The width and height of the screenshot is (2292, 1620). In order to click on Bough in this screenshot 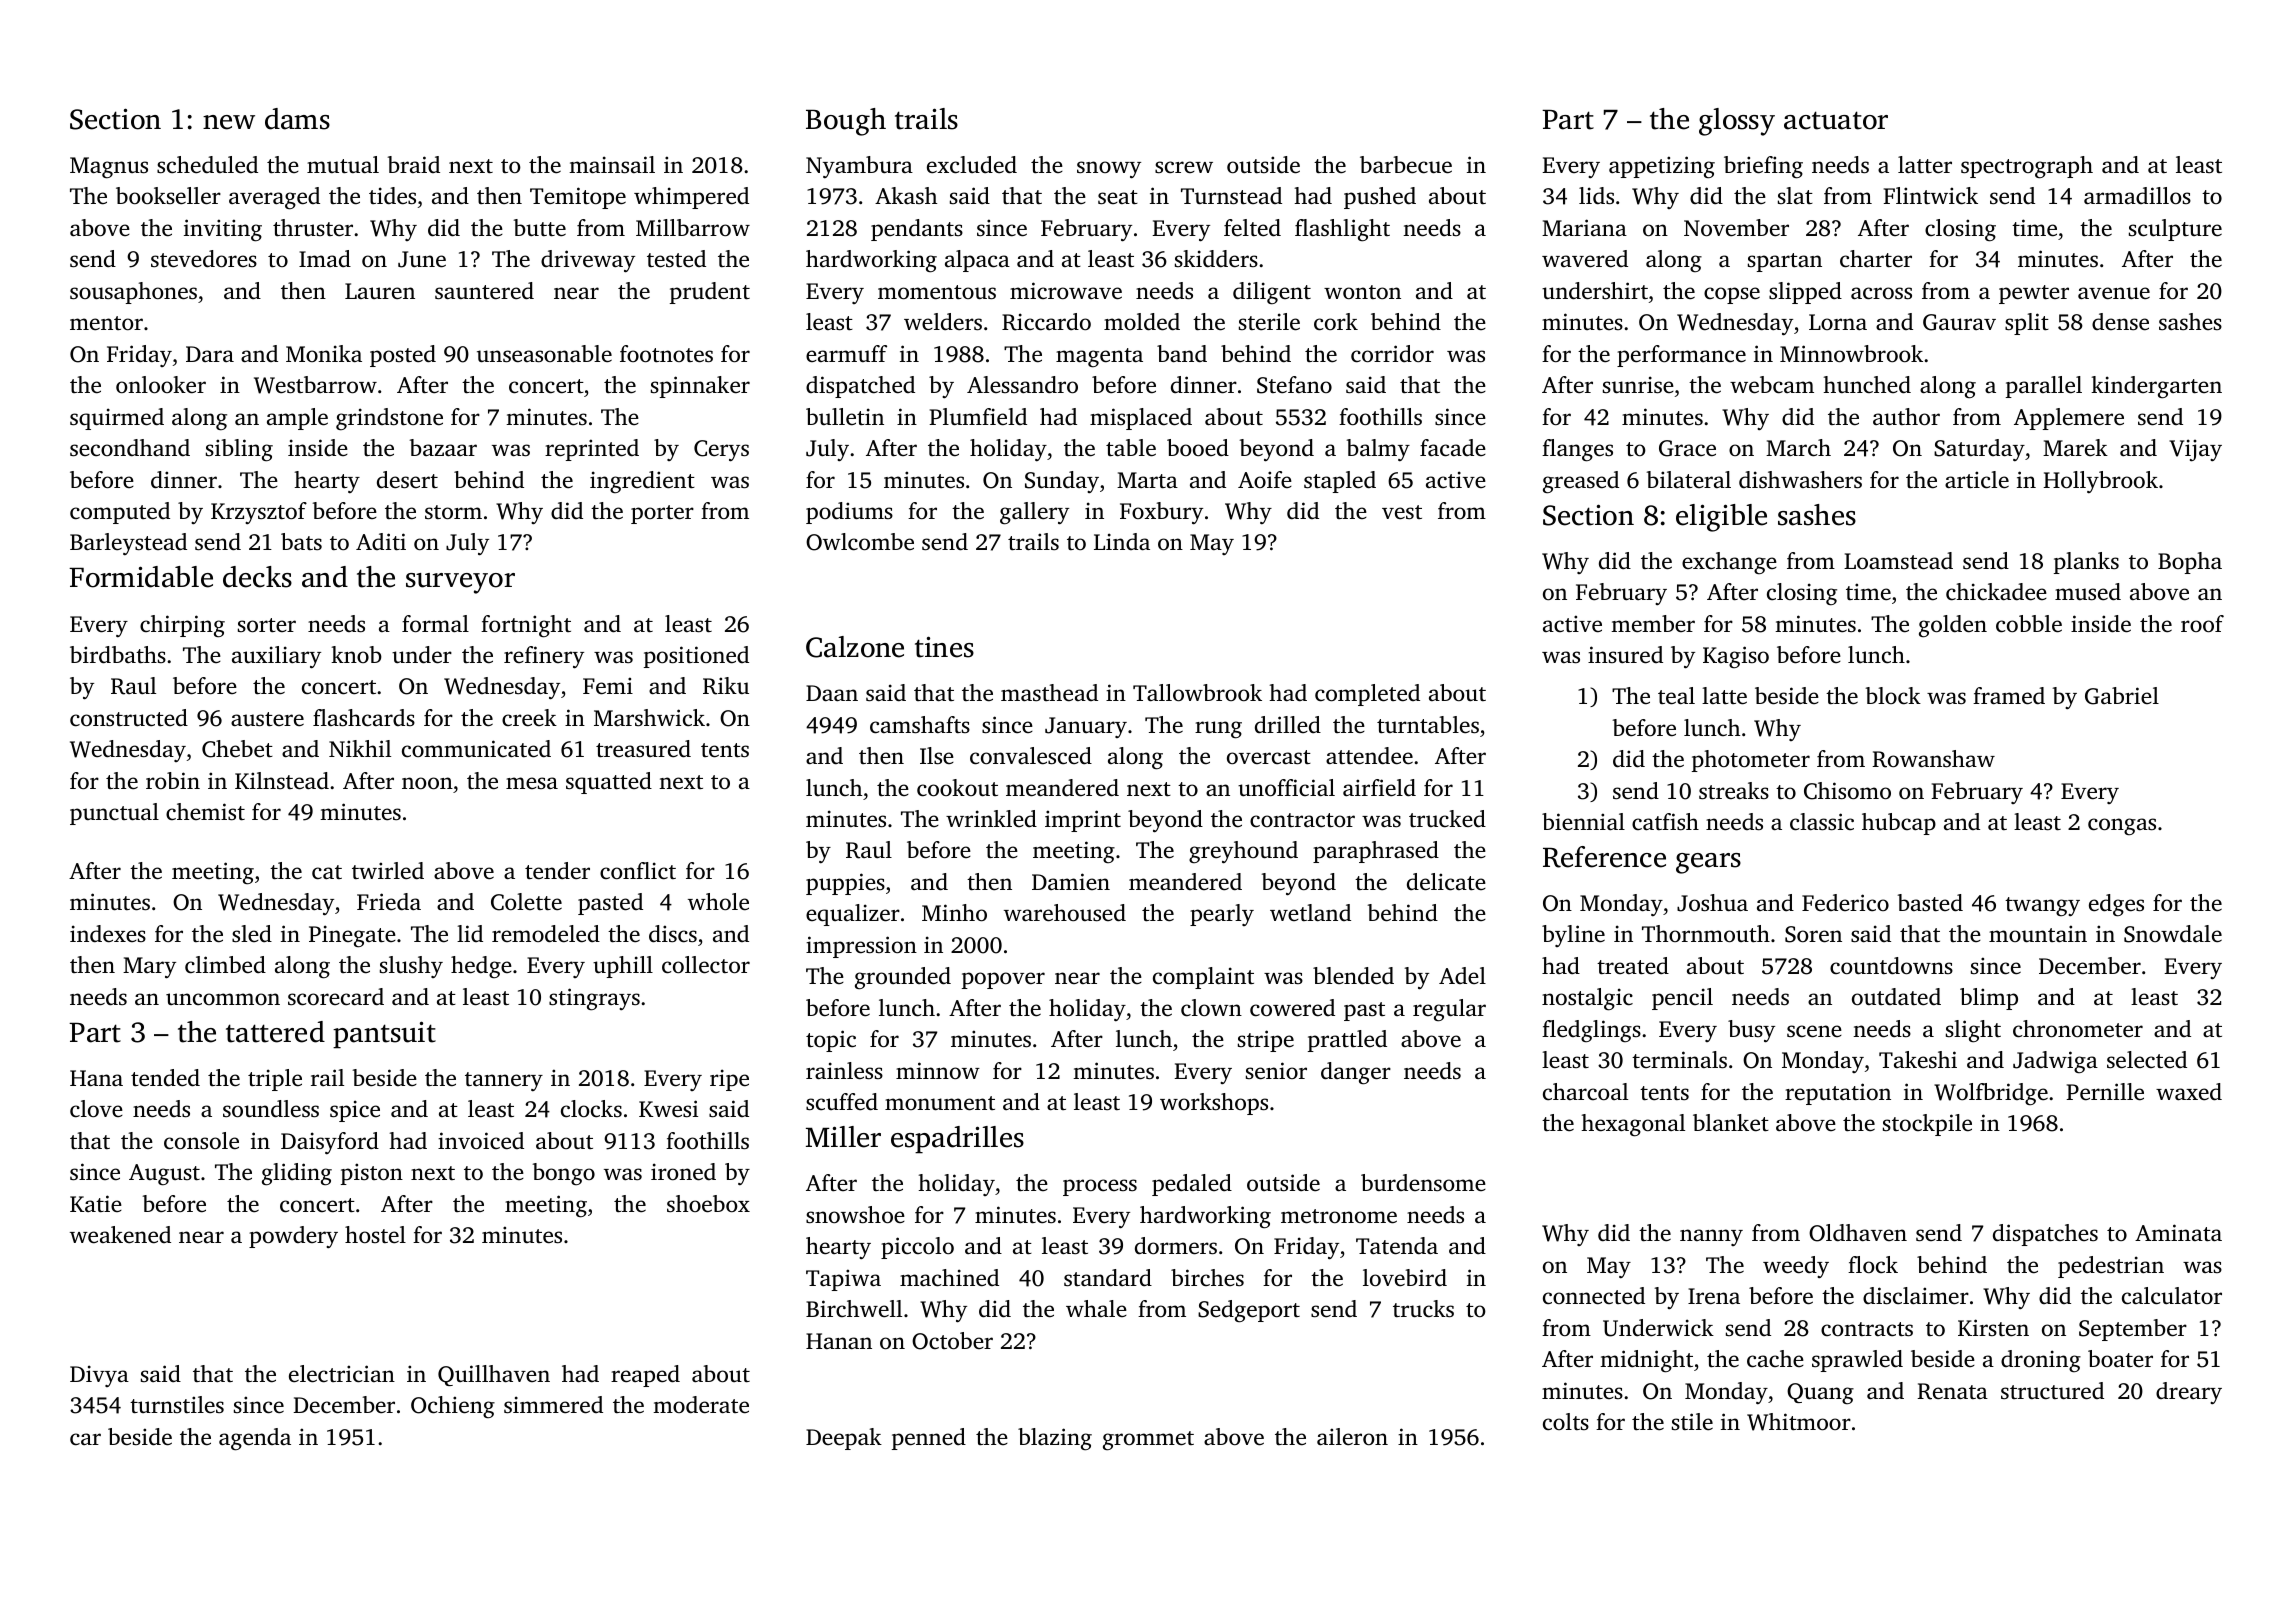, I will do `click(846, 122)`.
